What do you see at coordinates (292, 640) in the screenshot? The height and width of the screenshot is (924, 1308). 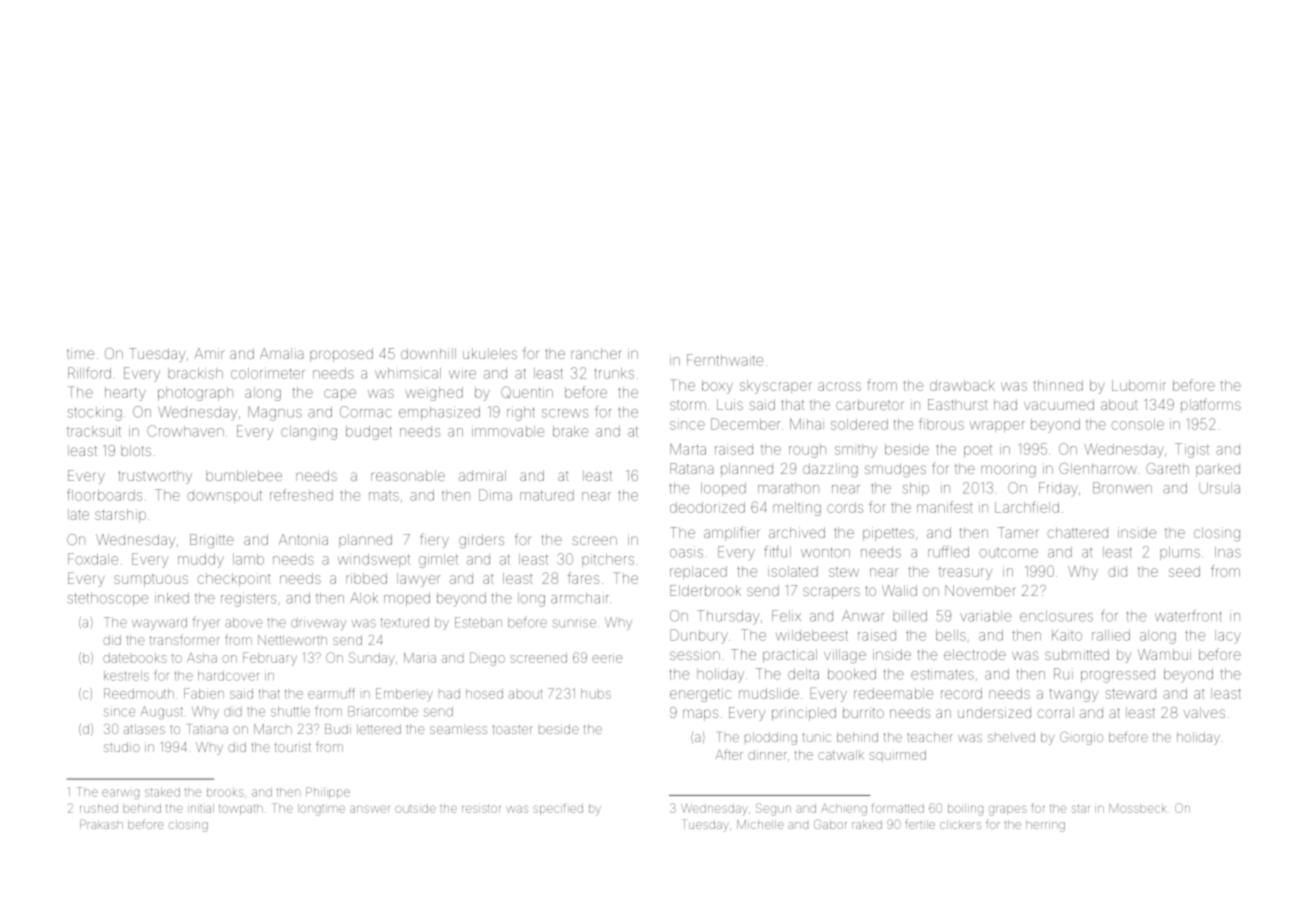 I see `Nettleworth` at bounding box center [292, 640].
